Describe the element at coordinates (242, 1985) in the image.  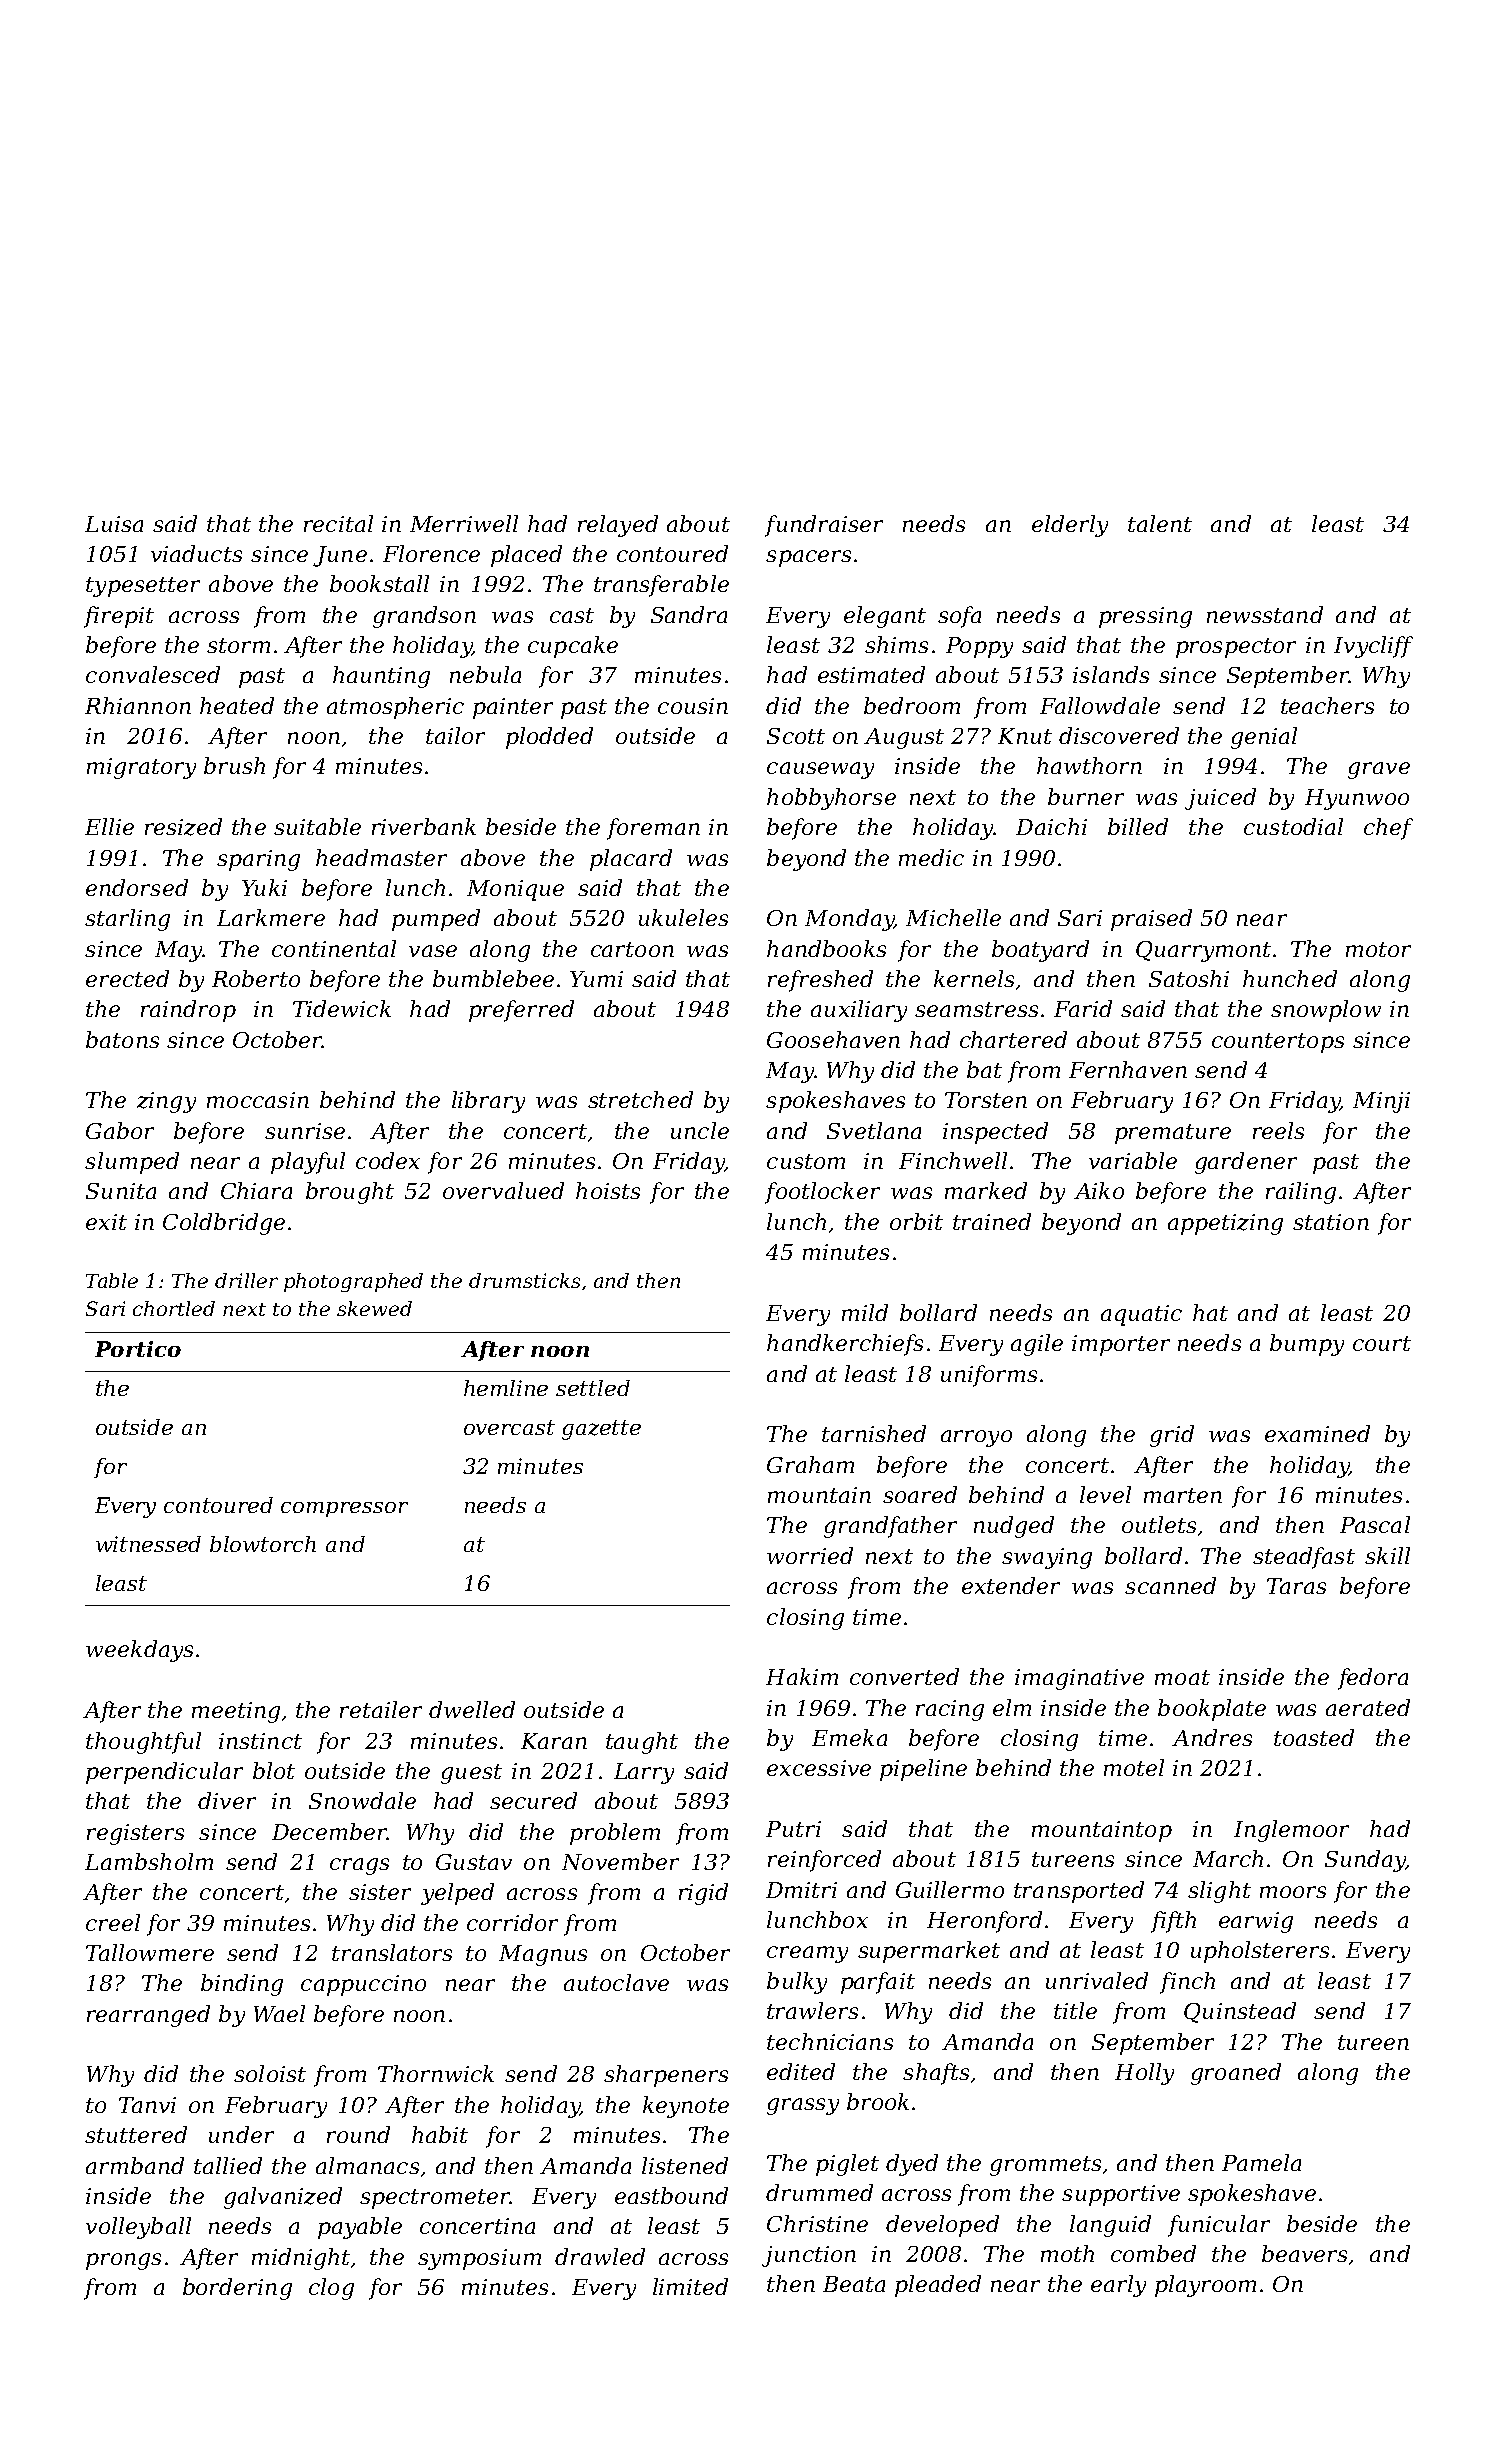
I see `binding` at that location.
